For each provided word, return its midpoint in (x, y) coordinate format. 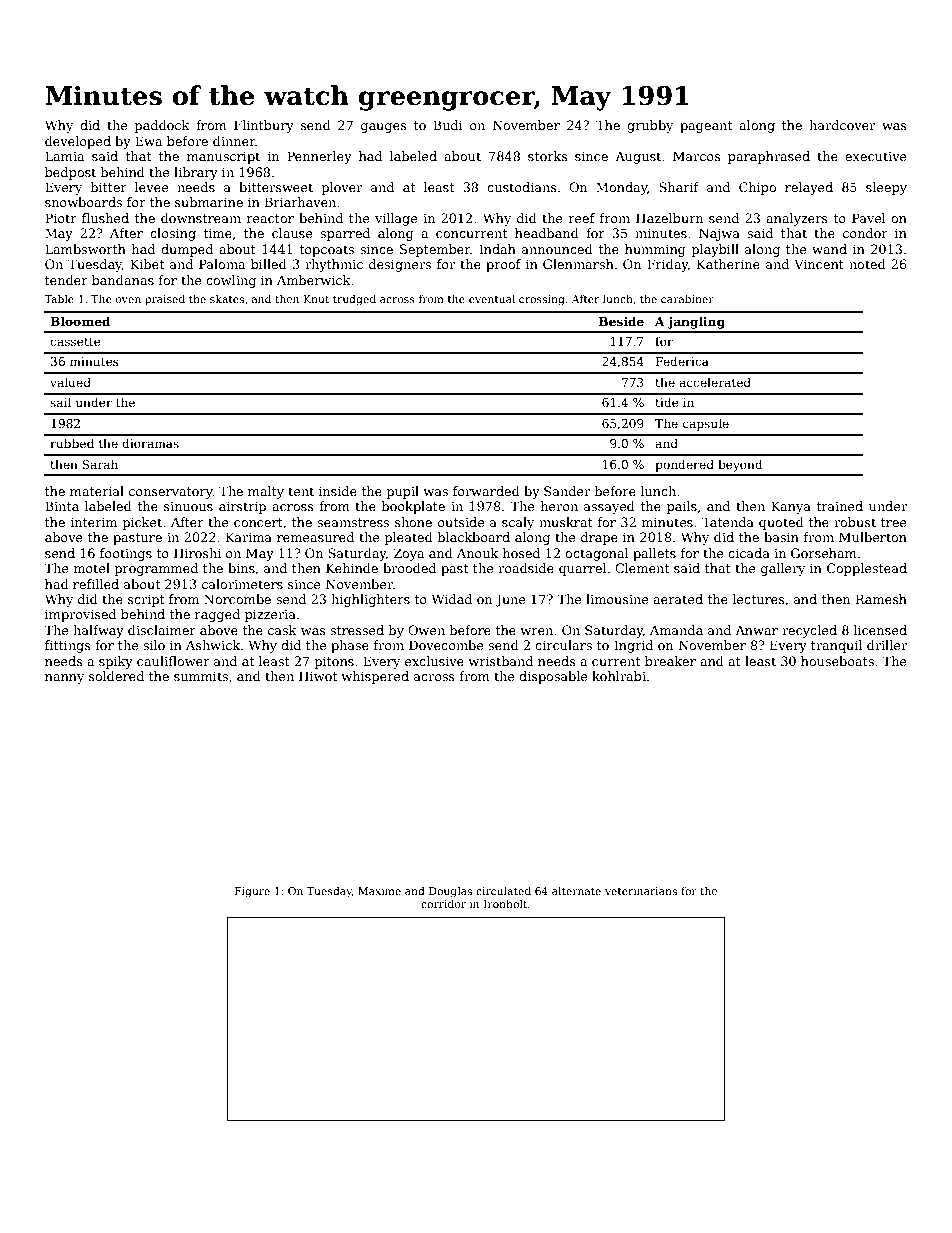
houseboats (837, 661)
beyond (740, 465)
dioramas (150, 443)
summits (201, 676)
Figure (252, 892)
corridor (443, 903)
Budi (448, 125)
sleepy (886, 188)
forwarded (486, 491)
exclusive (434, 661)
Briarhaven (300, 202)
